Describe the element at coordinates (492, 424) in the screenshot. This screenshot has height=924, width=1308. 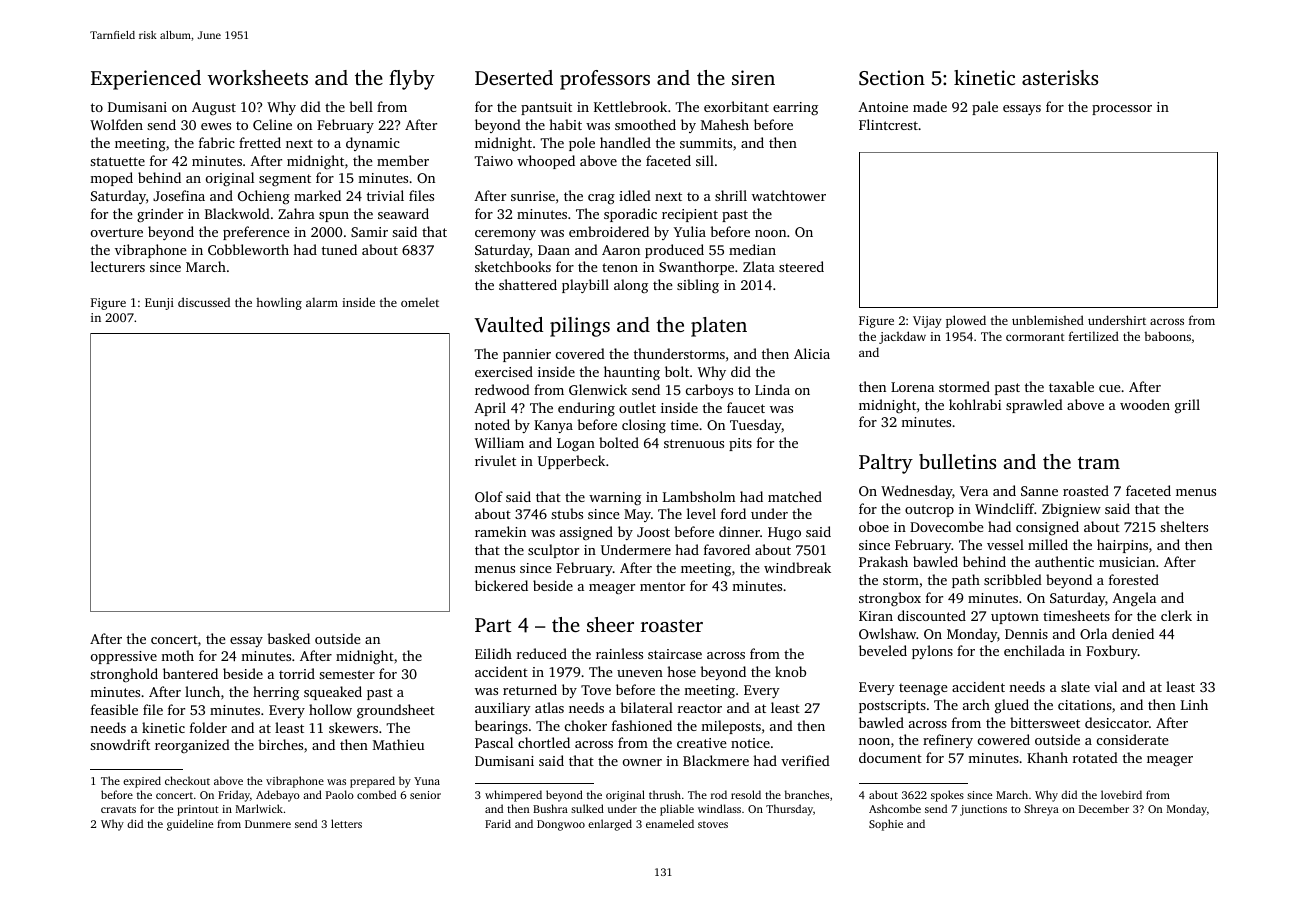
I see `noted` at that location.
